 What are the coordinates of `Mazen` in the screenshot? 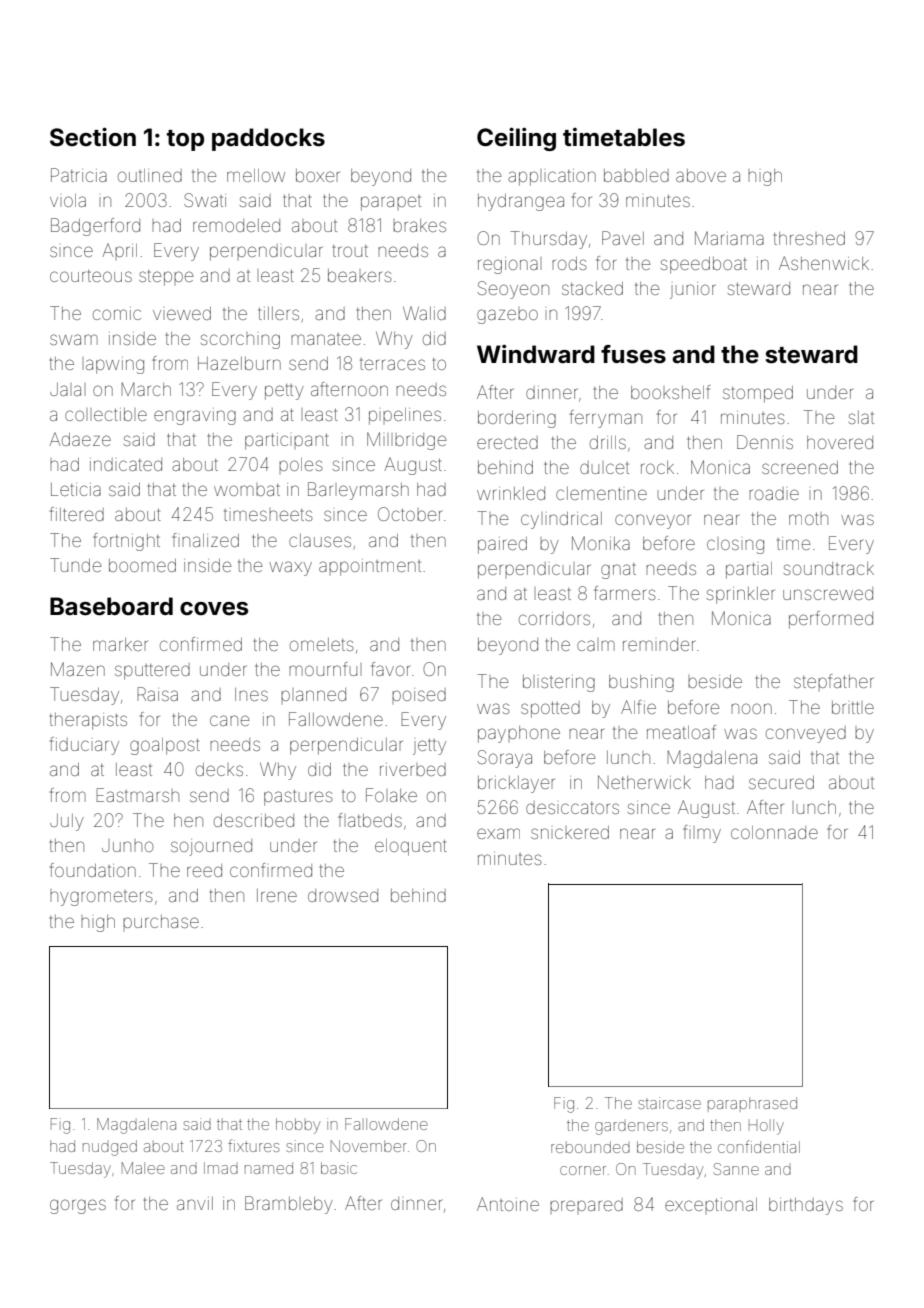 It's located at (78, 669).
